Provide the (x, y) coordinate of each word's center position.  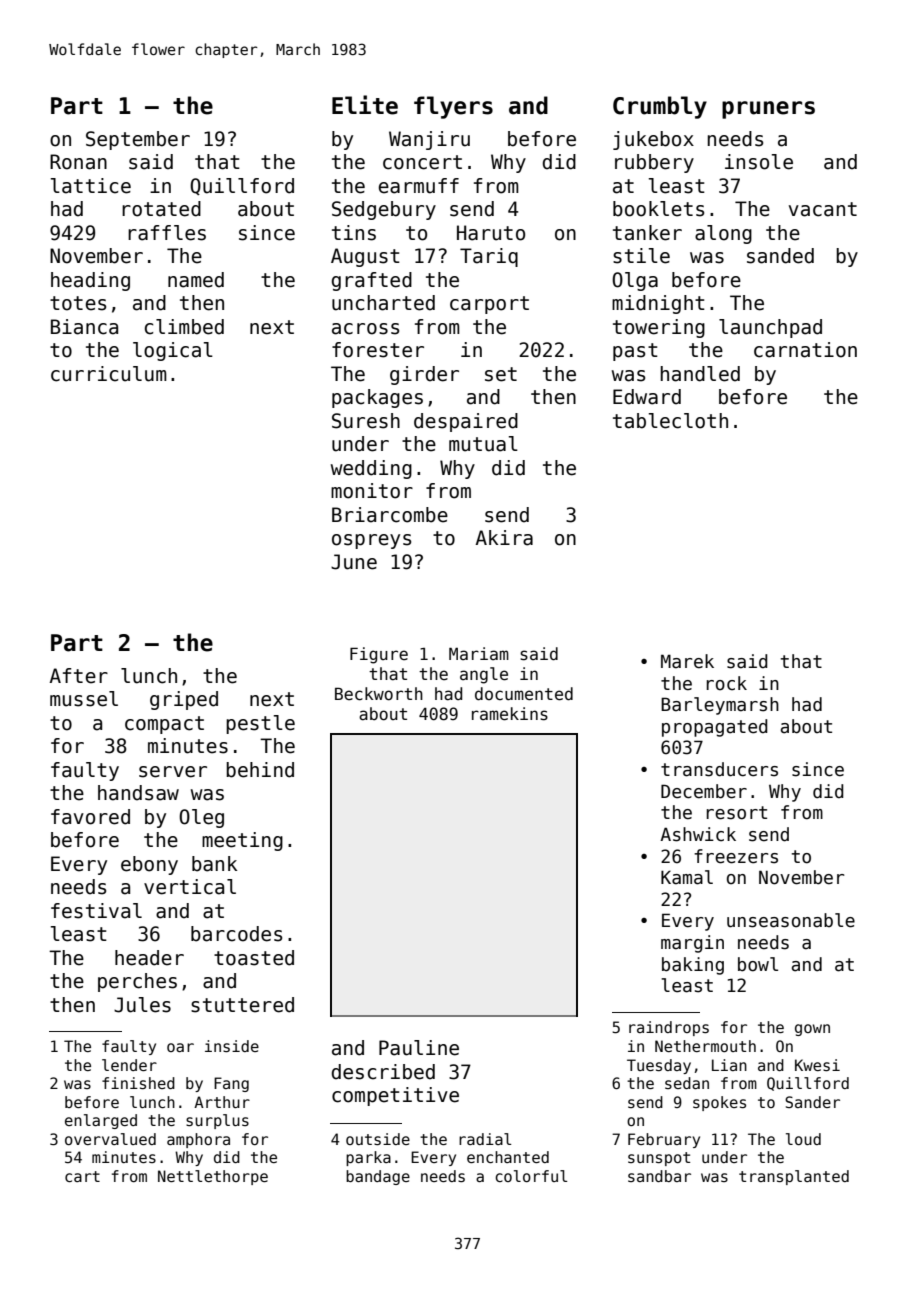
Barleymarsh (720, 706)
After (78, 676)
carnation (805, 350)
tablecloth (670, 421)
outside (378, 1139)
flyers (453, 107)
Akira (504, 538)
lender (129, 1065)
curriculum (109, 374)
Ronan (78, 162)
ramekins (510, 714)
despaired (466, 422)
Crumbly (660, 107)
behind (260, 770)
